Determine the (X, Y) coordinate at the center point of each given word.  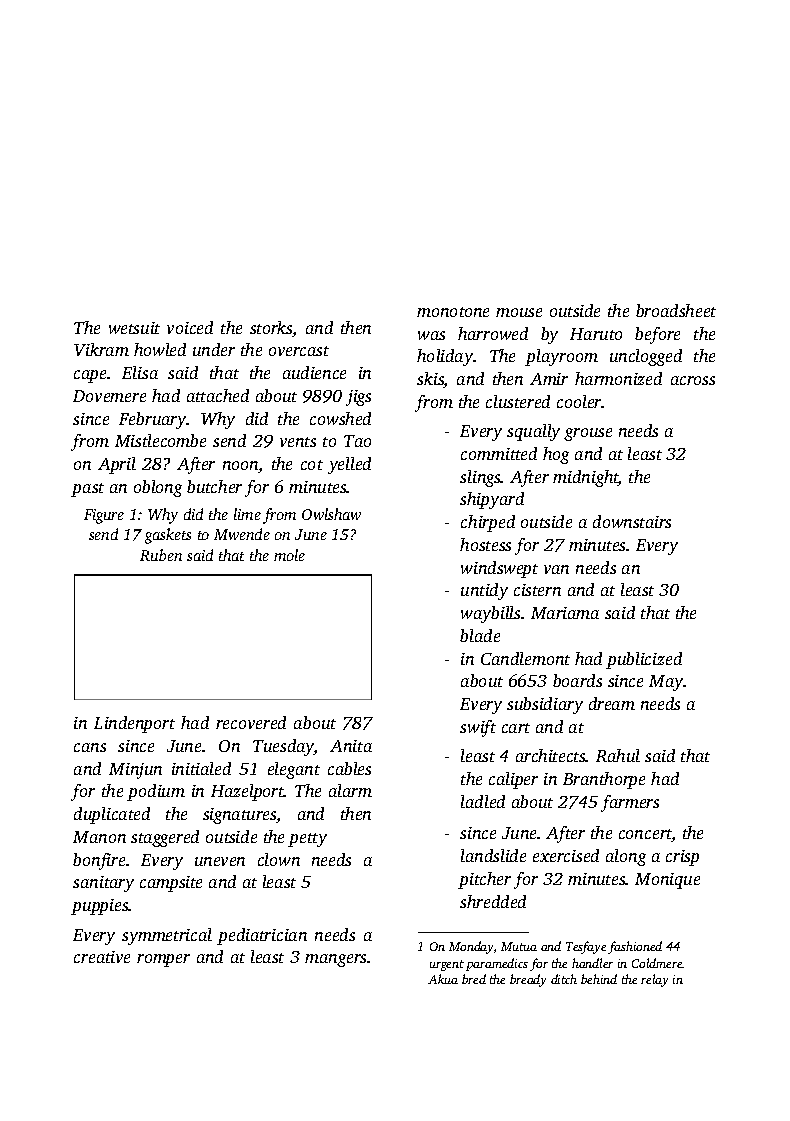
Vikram (101, 349)
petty (307, 840)
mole (289, 555)
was (431, 335)
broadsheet (676, 310)
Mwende (242, 534)
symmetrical (167, 936)
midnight (586, 478)
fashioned (635, 947)
